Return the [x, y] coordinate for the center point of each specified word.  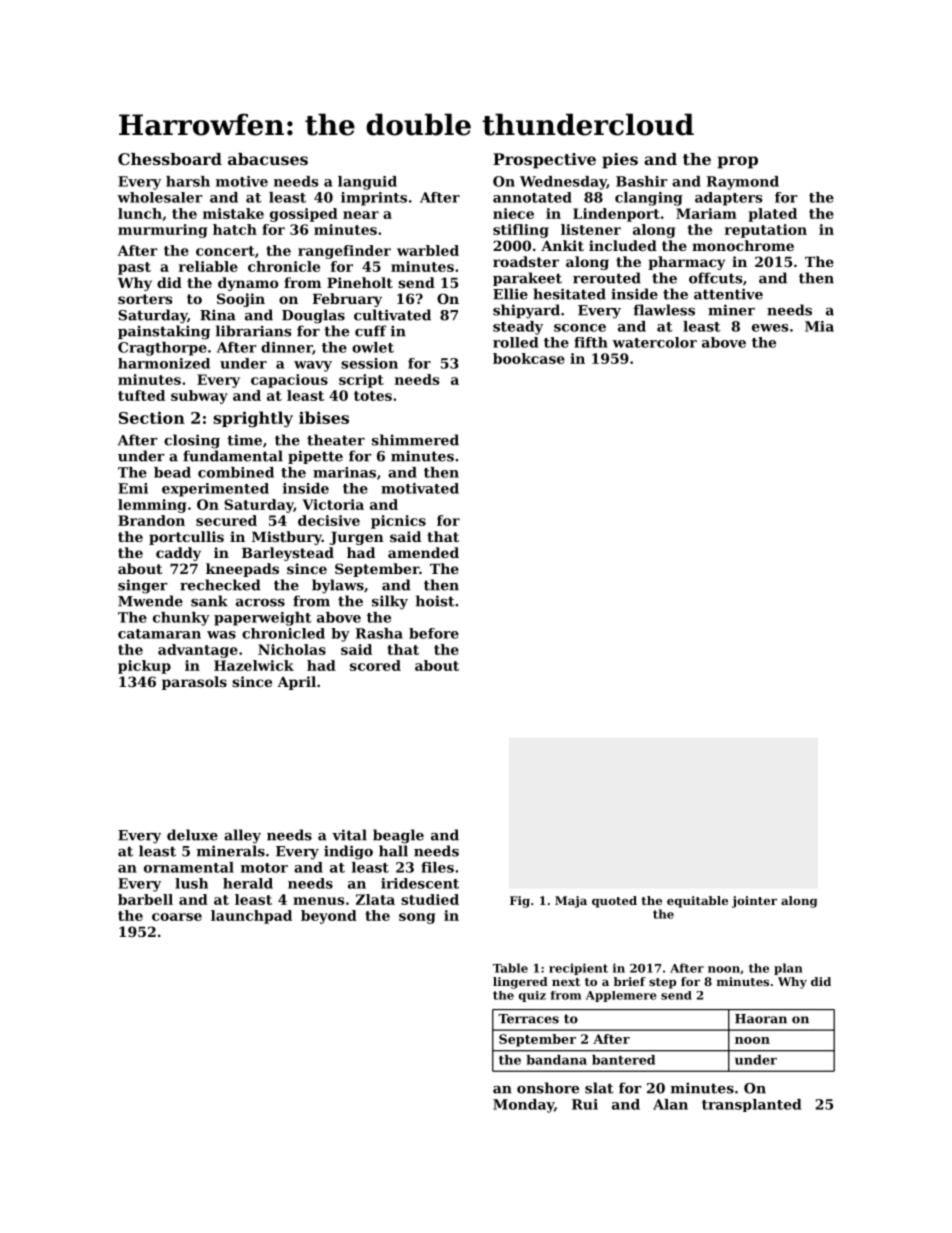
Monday [523, 1106]
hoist [435, 601]
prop [737, 162]
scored [375, 665]
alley [242, 836]
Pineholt [360, 282]
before [434, 633]
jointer [754, 902]
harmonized [164, 363]
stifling [521, 231]
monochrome [743, 245]
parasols [194, 683]
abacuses [268, 159]
